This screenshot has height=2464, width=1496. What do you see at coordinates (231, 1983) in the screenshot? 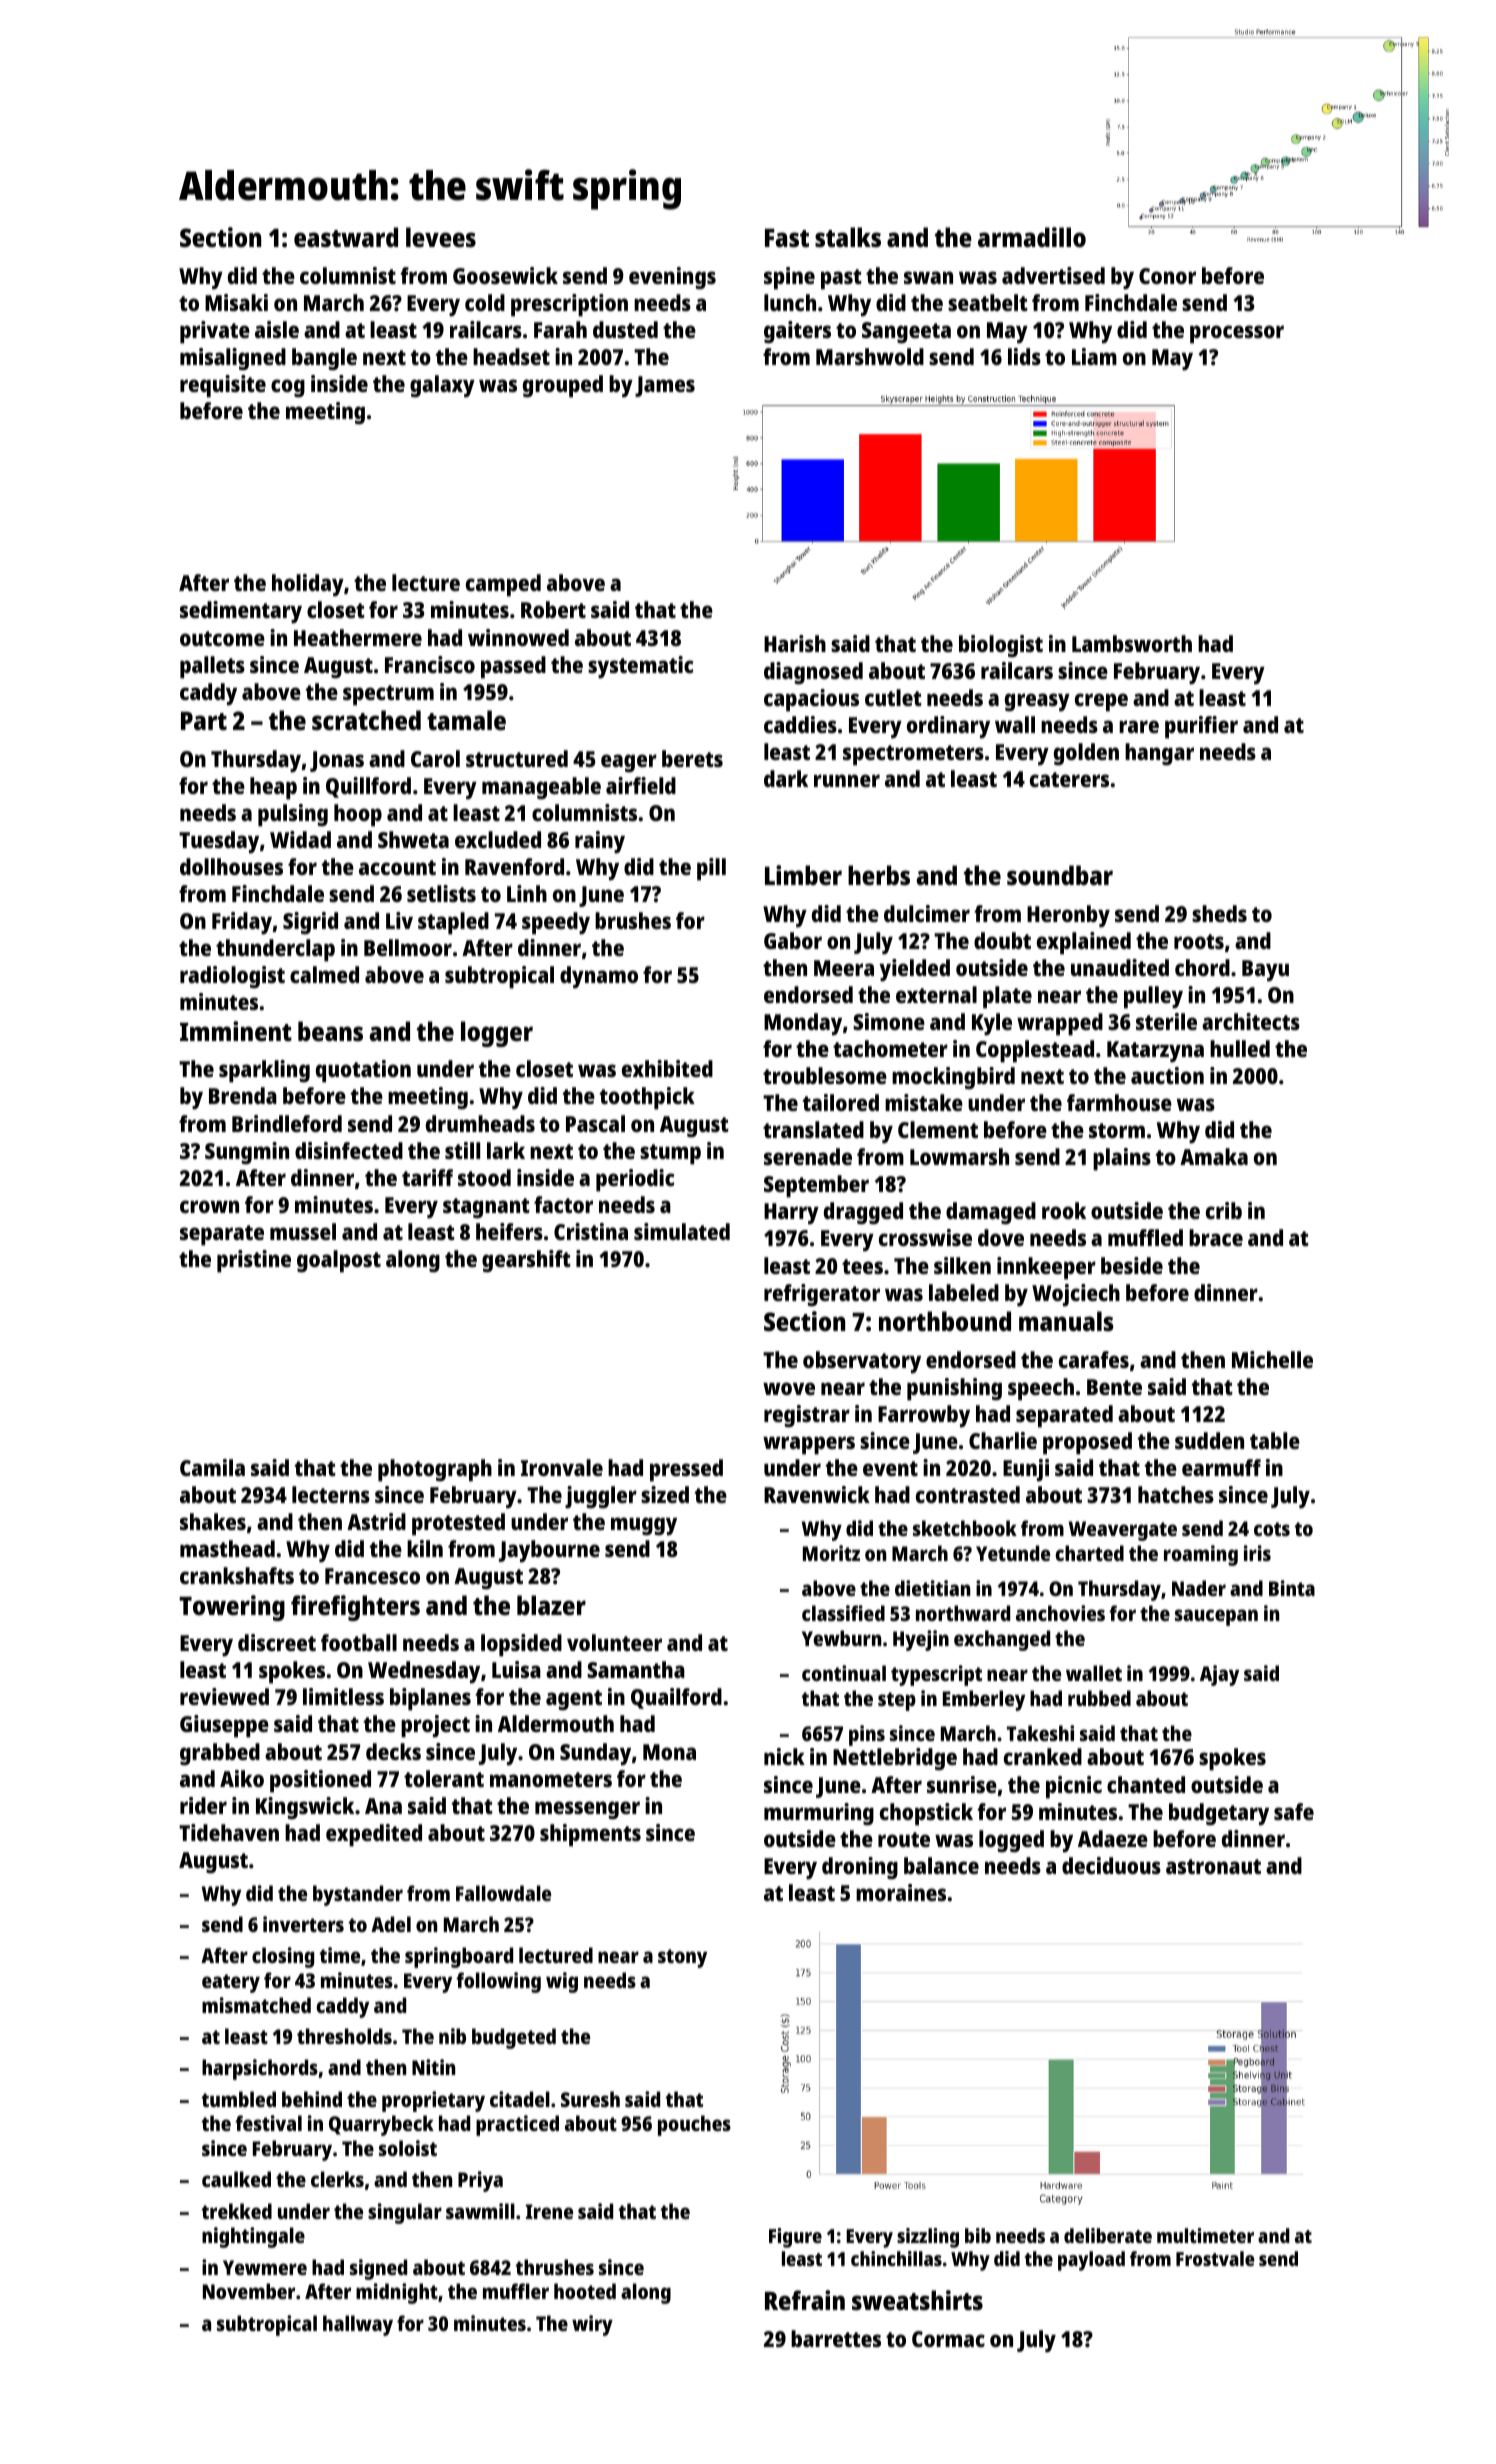
I see `eatery` at bounding box center [231, 1983].
